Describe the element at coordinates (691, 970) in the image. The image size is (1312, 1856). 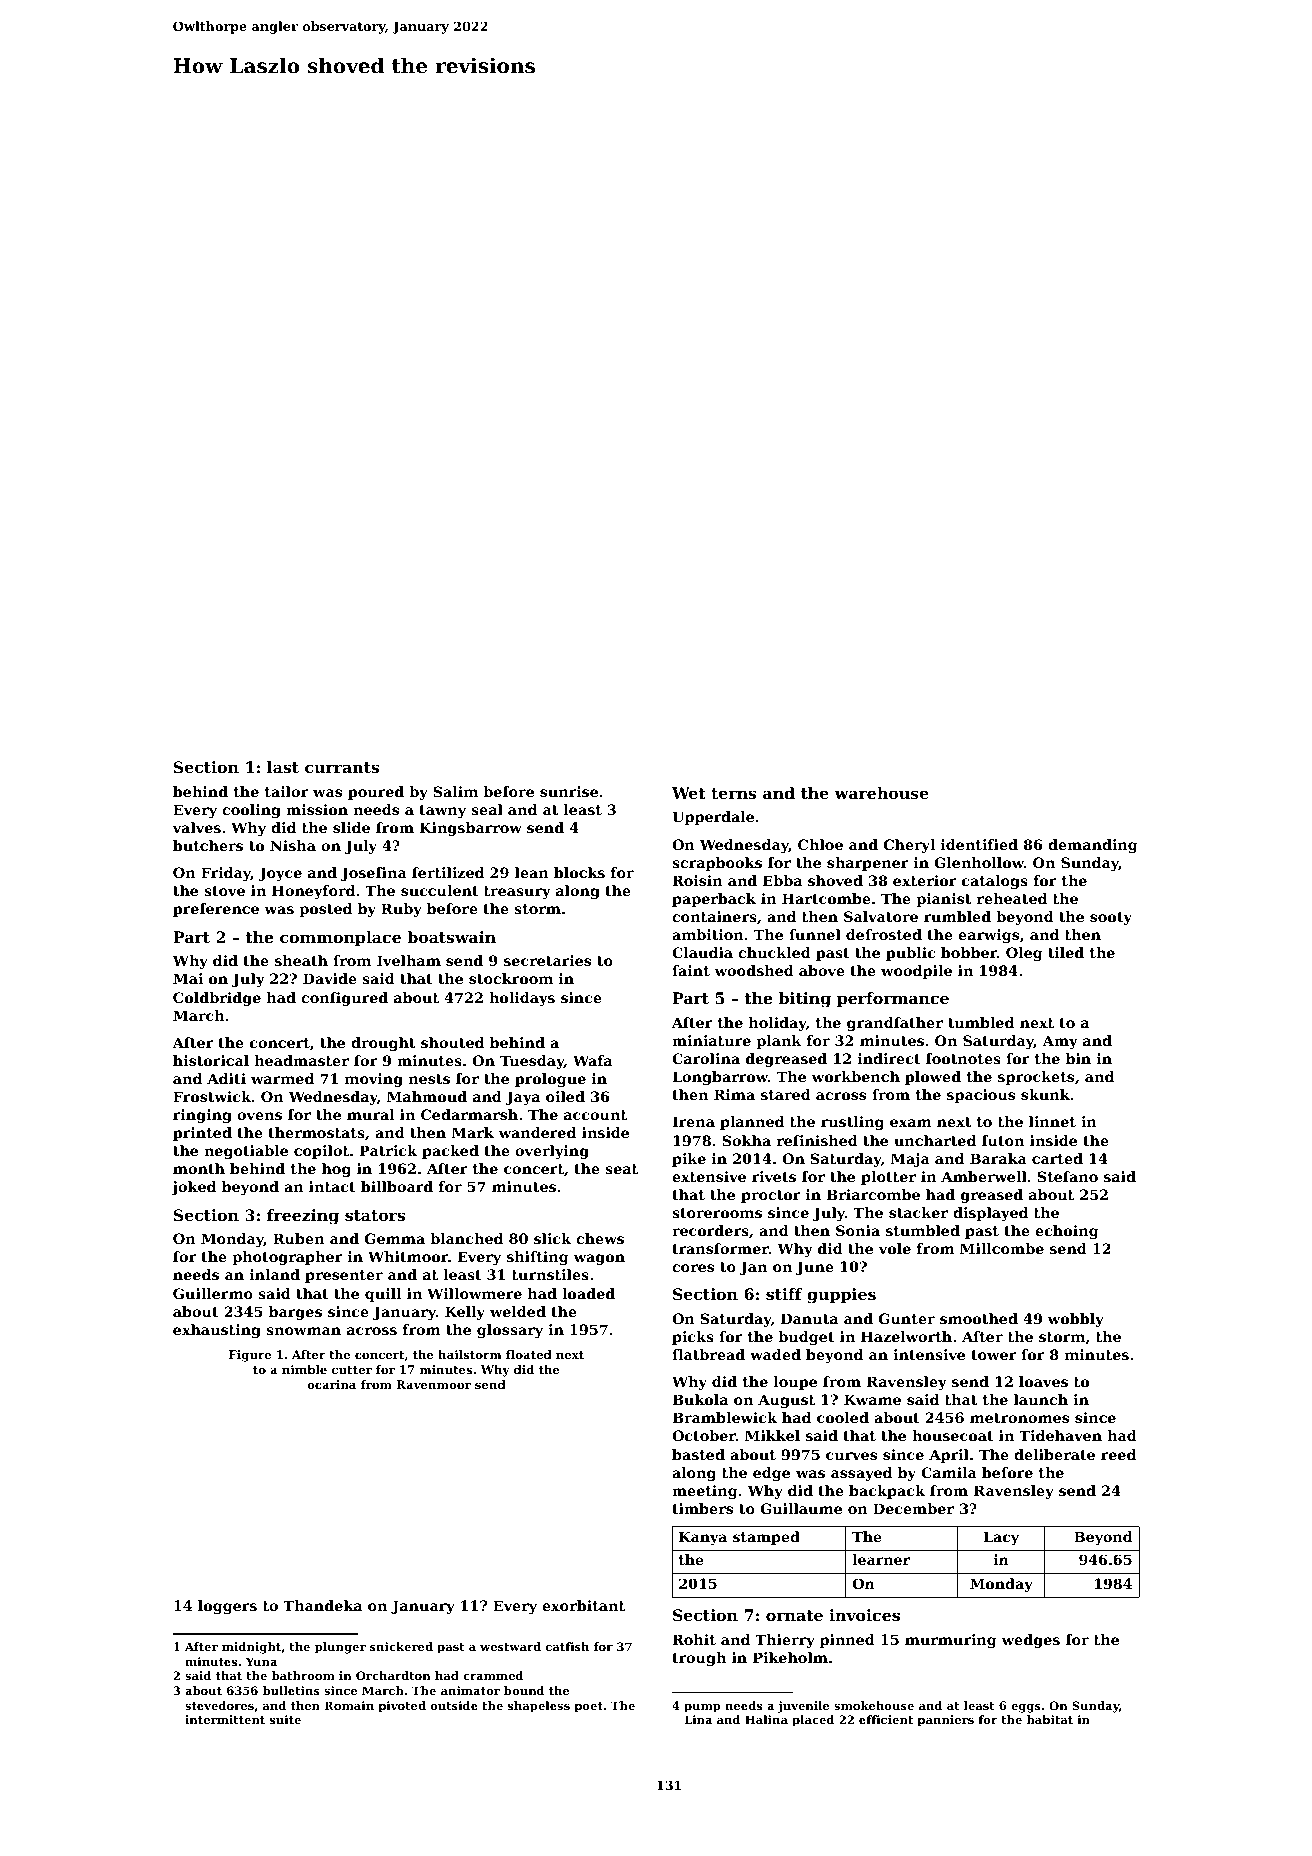
I see `faint` at that location.
